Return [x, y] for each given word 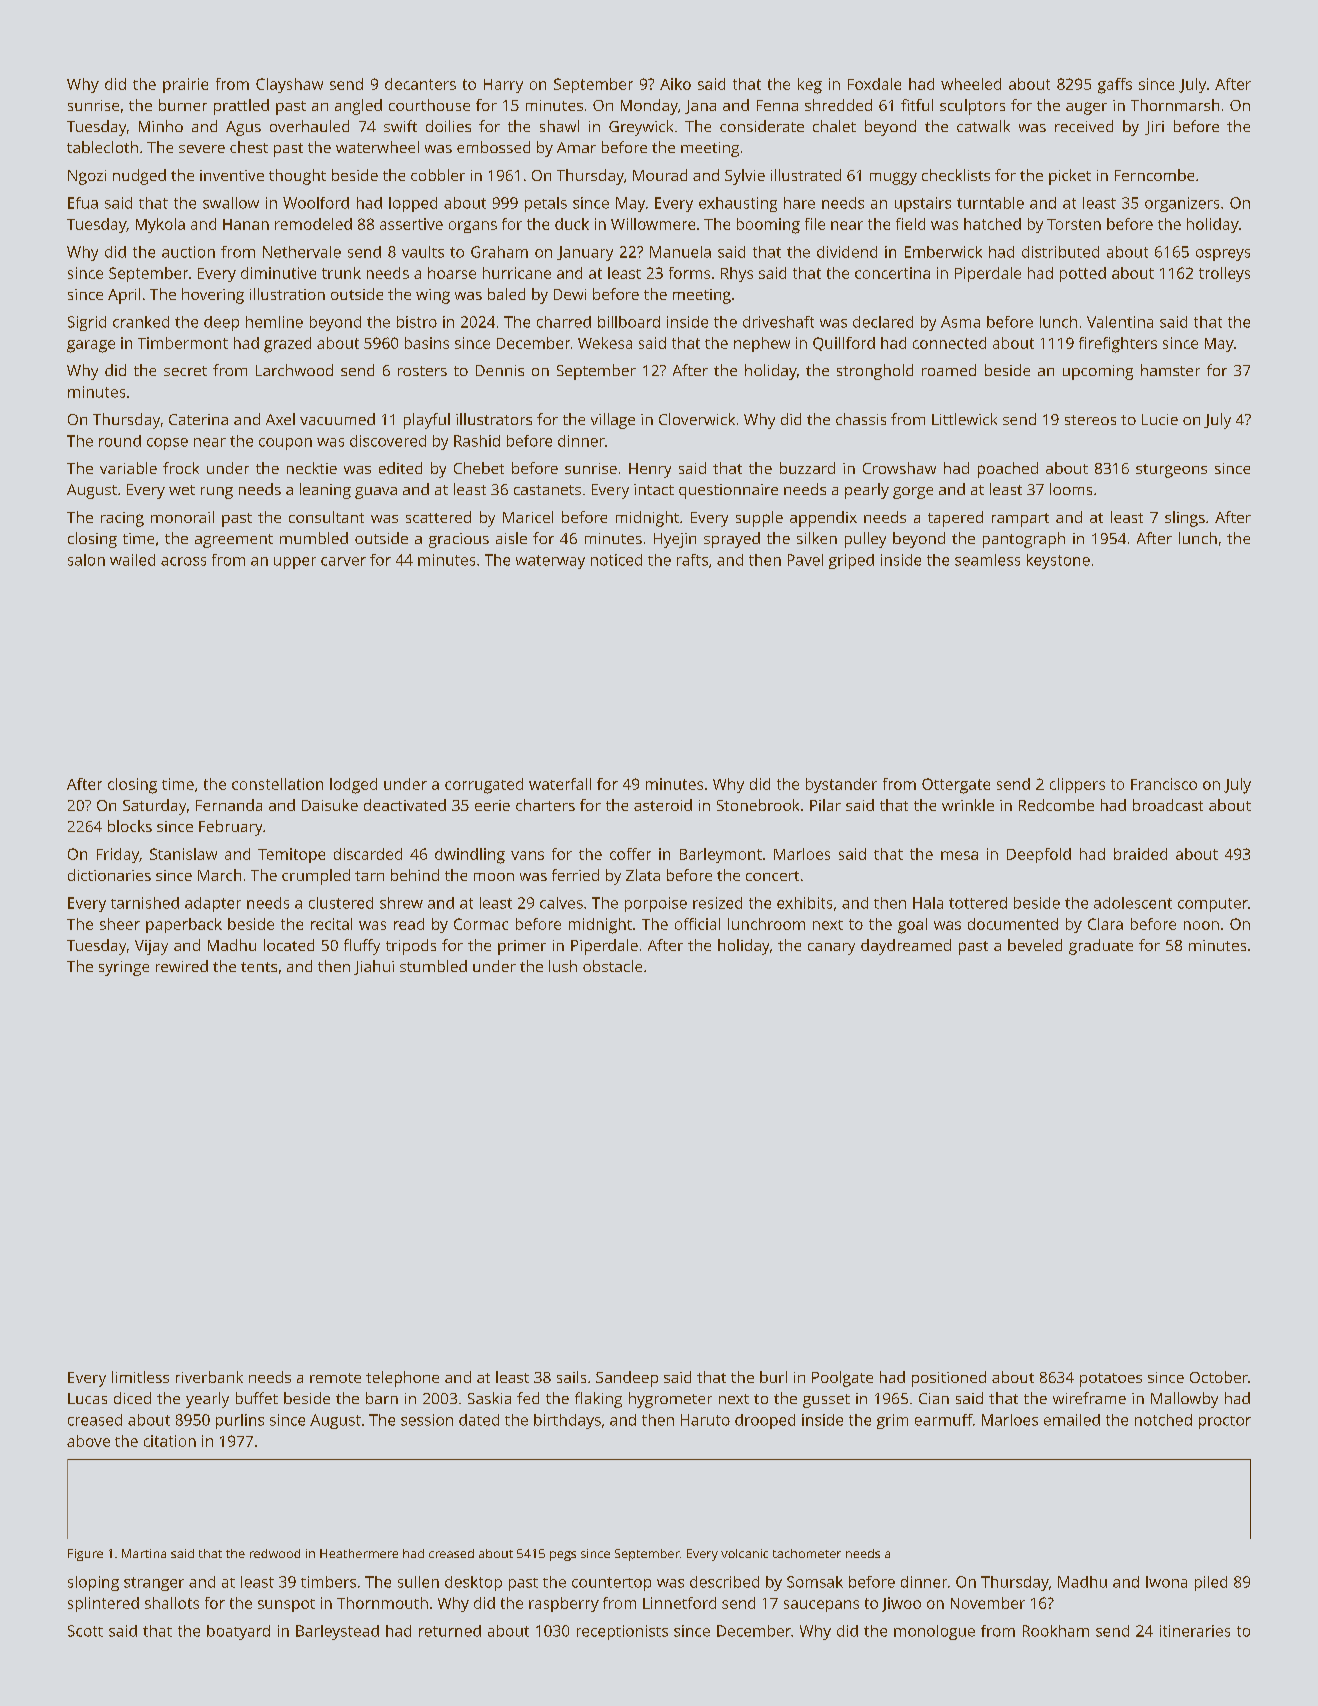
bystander [841, 785]
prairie [185, 85]
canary [831, 949]
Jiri [1154, 128]
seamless [987, 560]
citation [170, 1441]
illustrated [806, 175]
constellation [277, 784]
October [1219, 1377]
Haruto [705, 1420]
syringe [124, 968]
